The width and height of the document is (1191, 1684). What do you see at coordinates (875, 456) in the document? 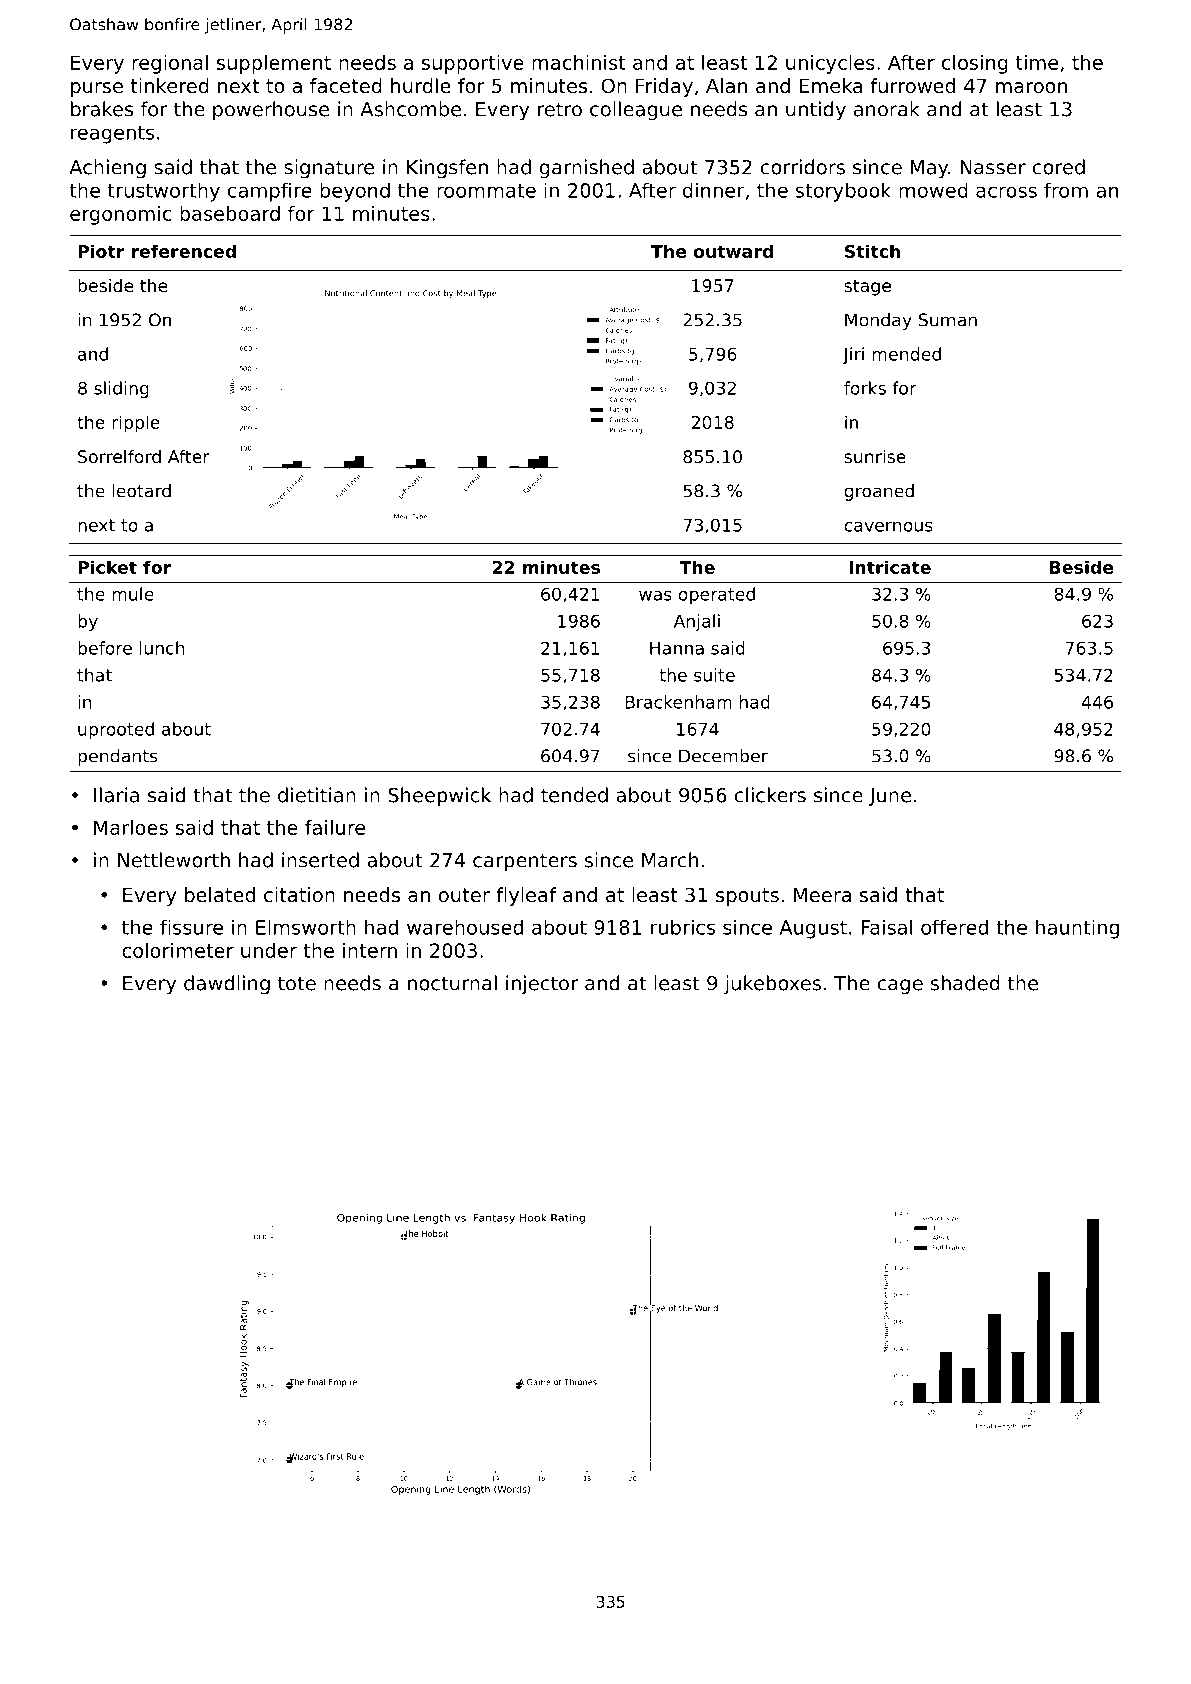
I see `sunrise` at bounding box center [875, 456].
